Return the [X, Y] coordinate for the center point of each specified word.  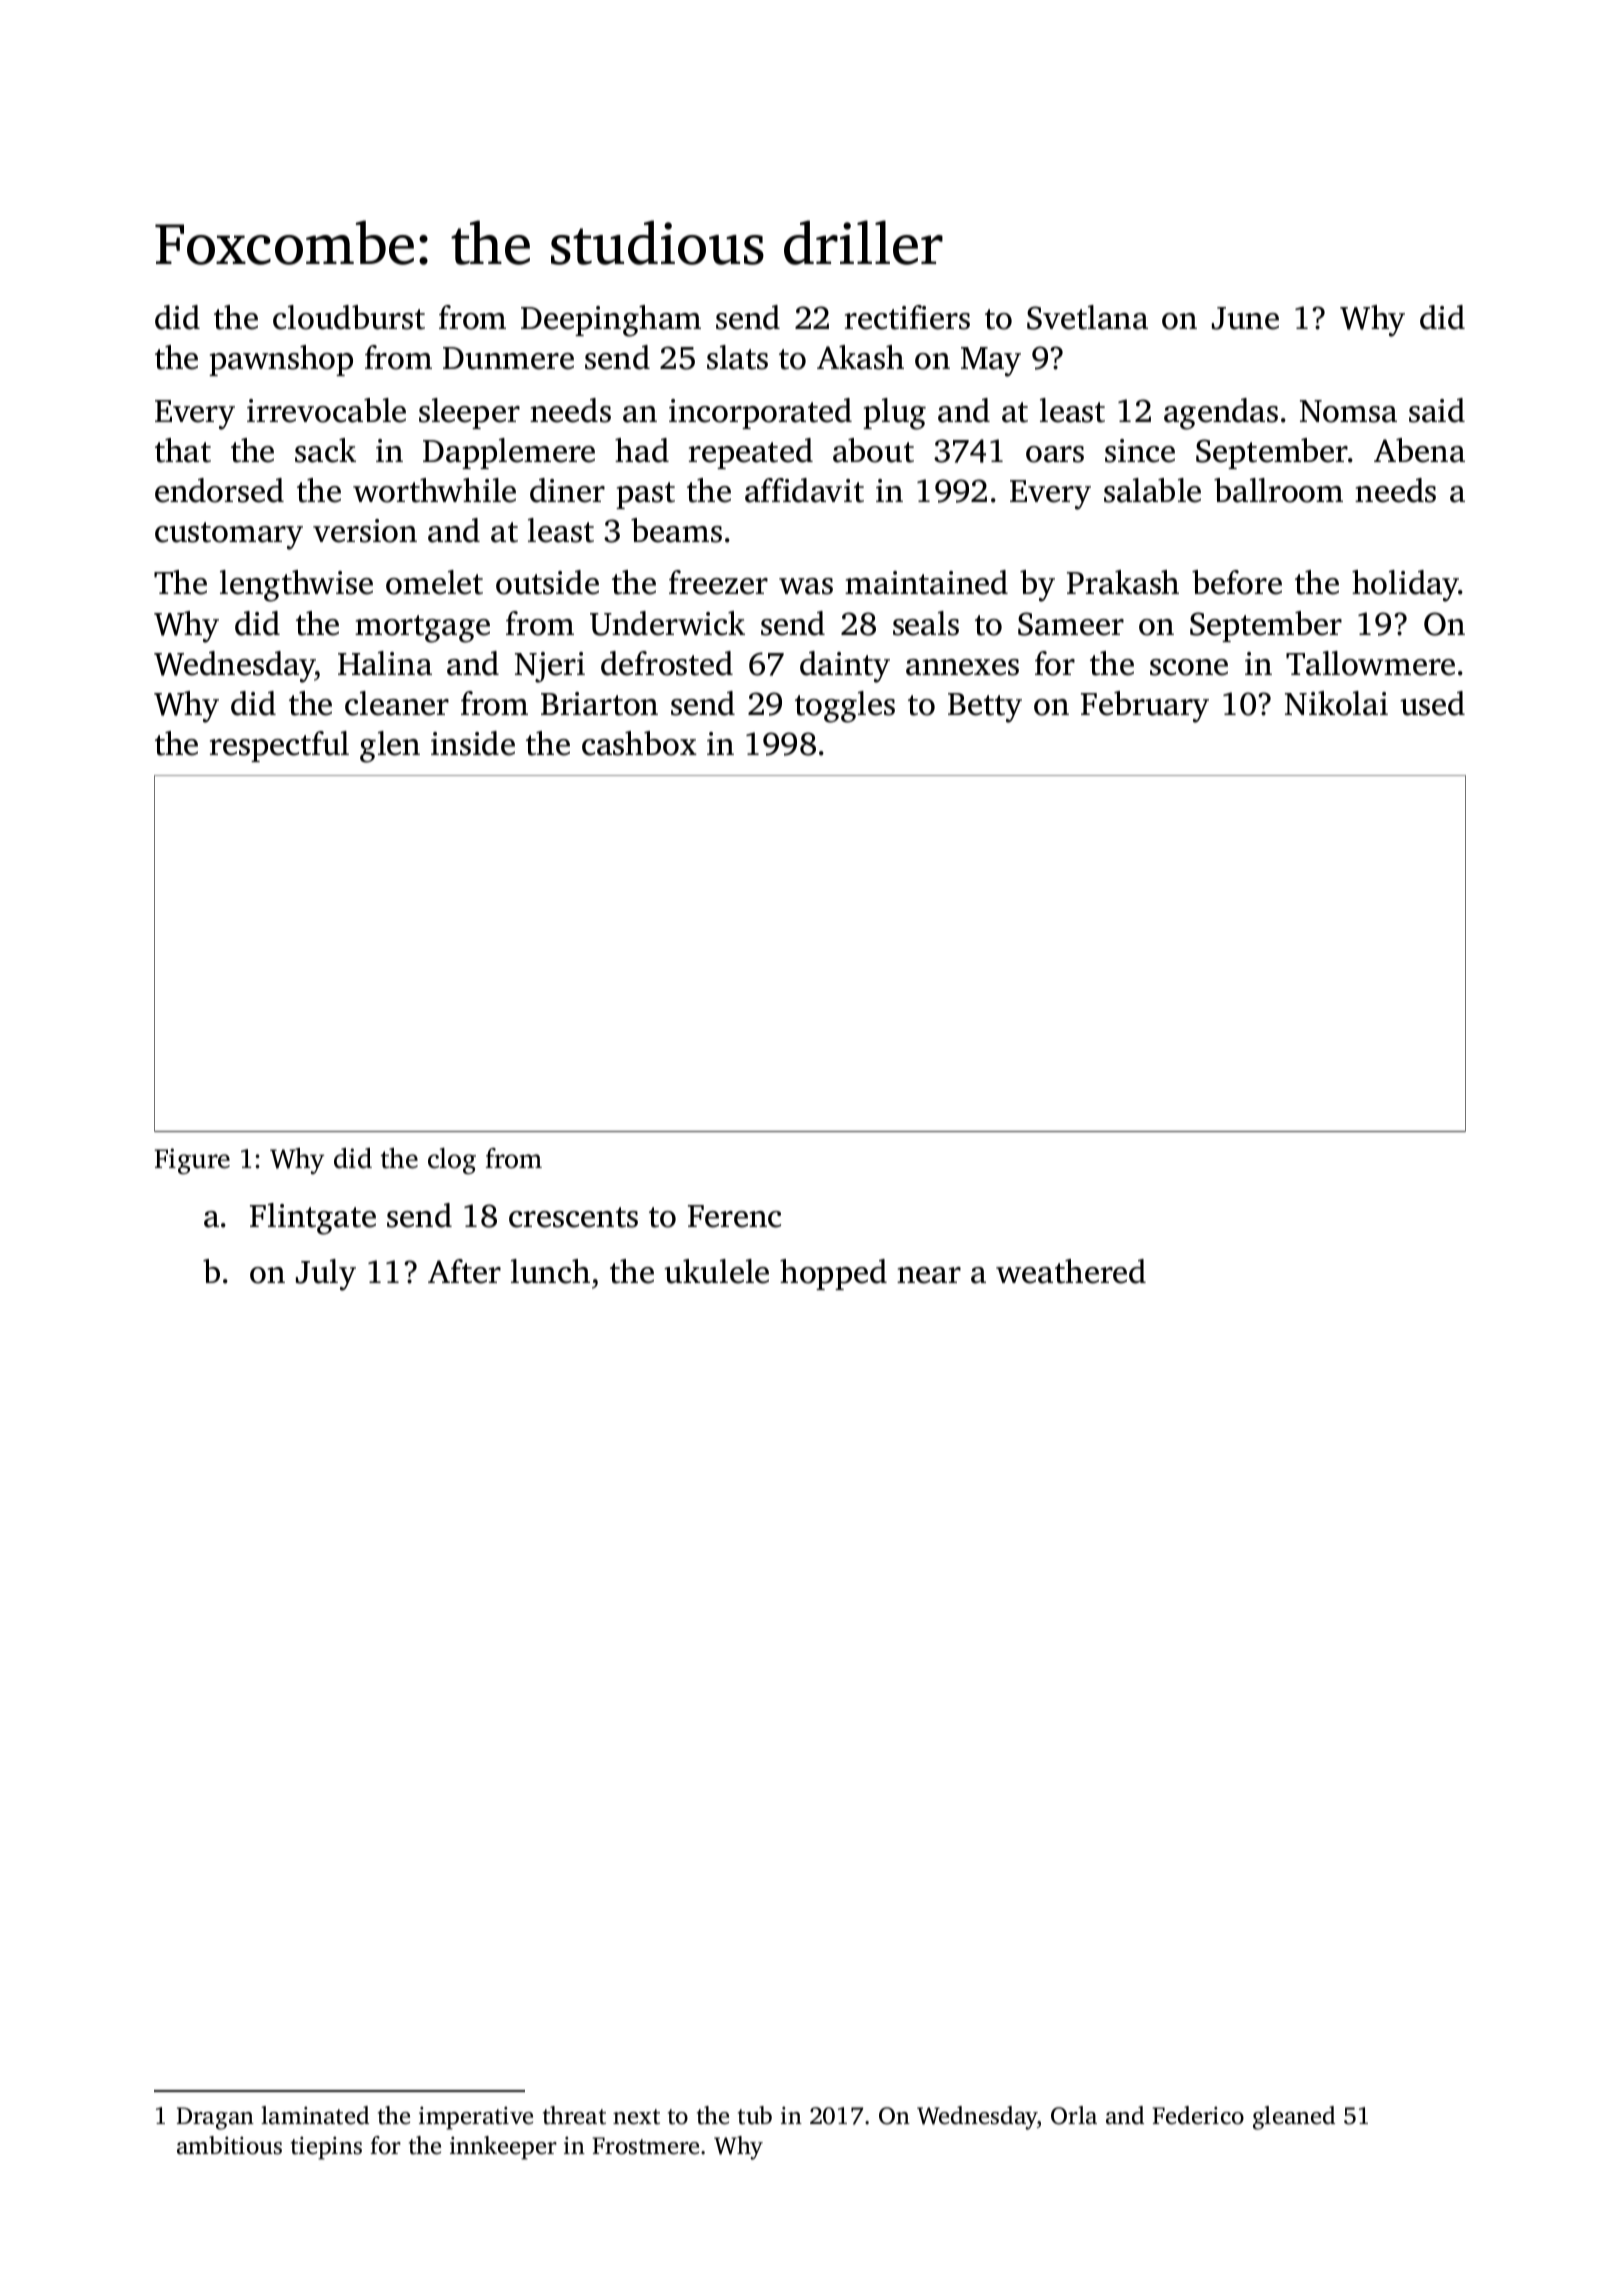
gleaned [1294, 2118]
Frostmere [646, 2146]
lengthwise [296, 586]
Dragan [215, 2118]
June [1245, 318]
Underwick [667, 623]
